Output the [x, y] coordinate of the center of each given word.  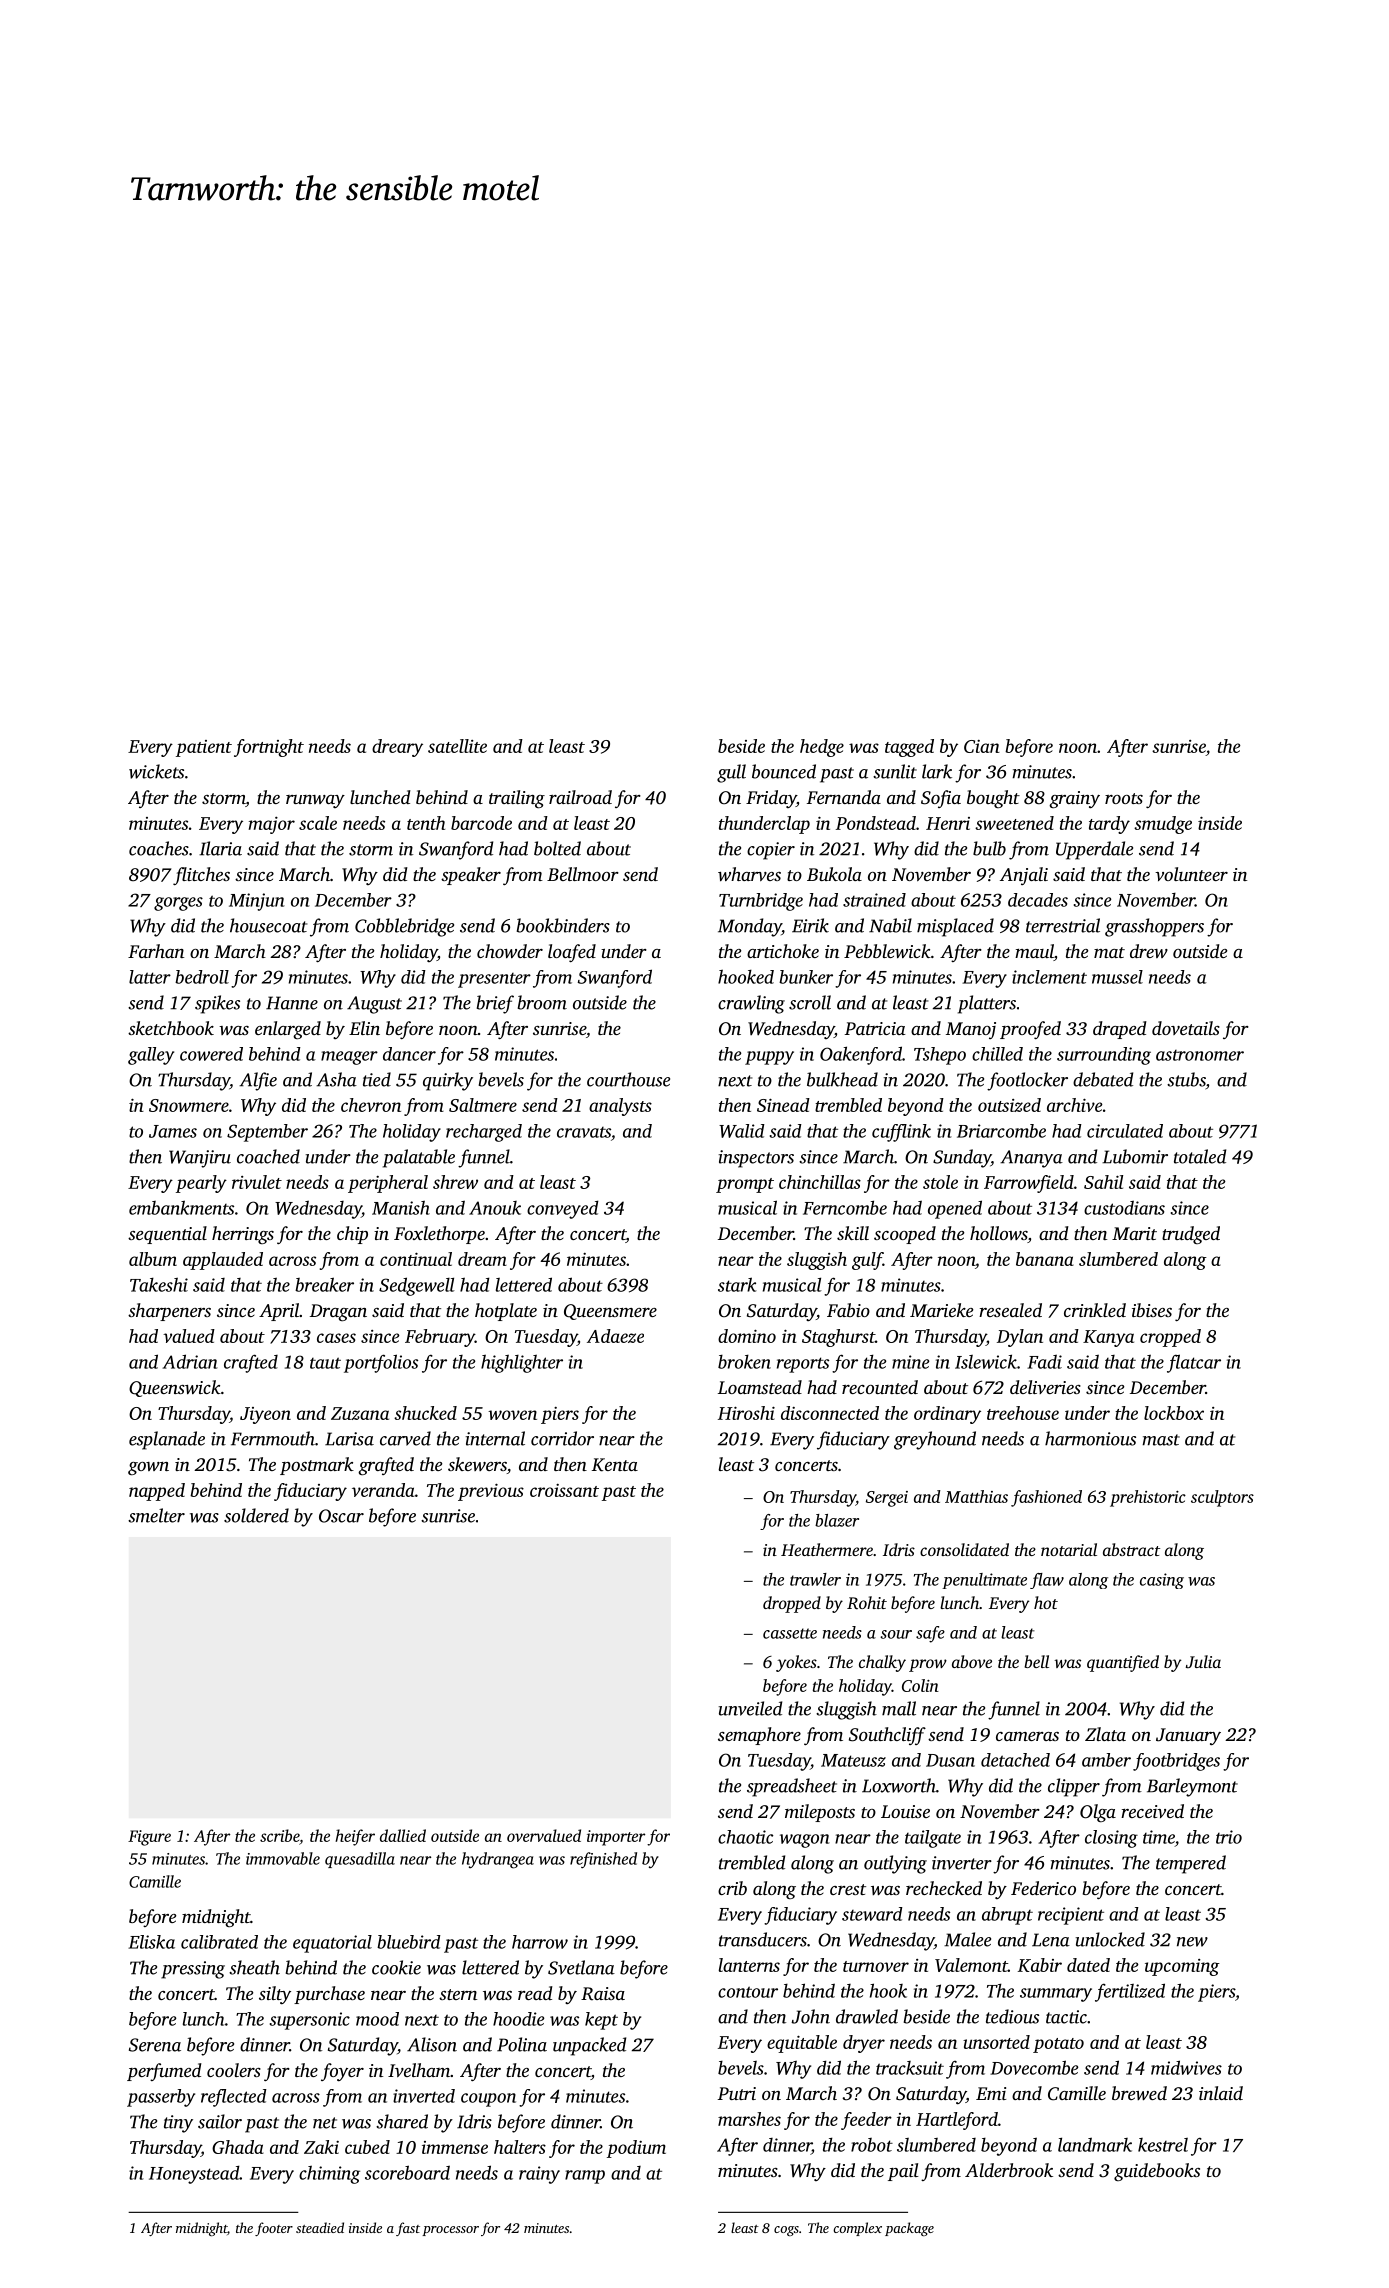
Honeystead [194, 2174]
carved [405, 1438]
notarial [1069, 1549]
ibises [1152, 1310]
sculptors [1222, 1498]
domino [747, 1336]
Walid [742, 1131]
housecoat [268, 925]
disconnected [830, 1413]
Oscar [341, 1516]
